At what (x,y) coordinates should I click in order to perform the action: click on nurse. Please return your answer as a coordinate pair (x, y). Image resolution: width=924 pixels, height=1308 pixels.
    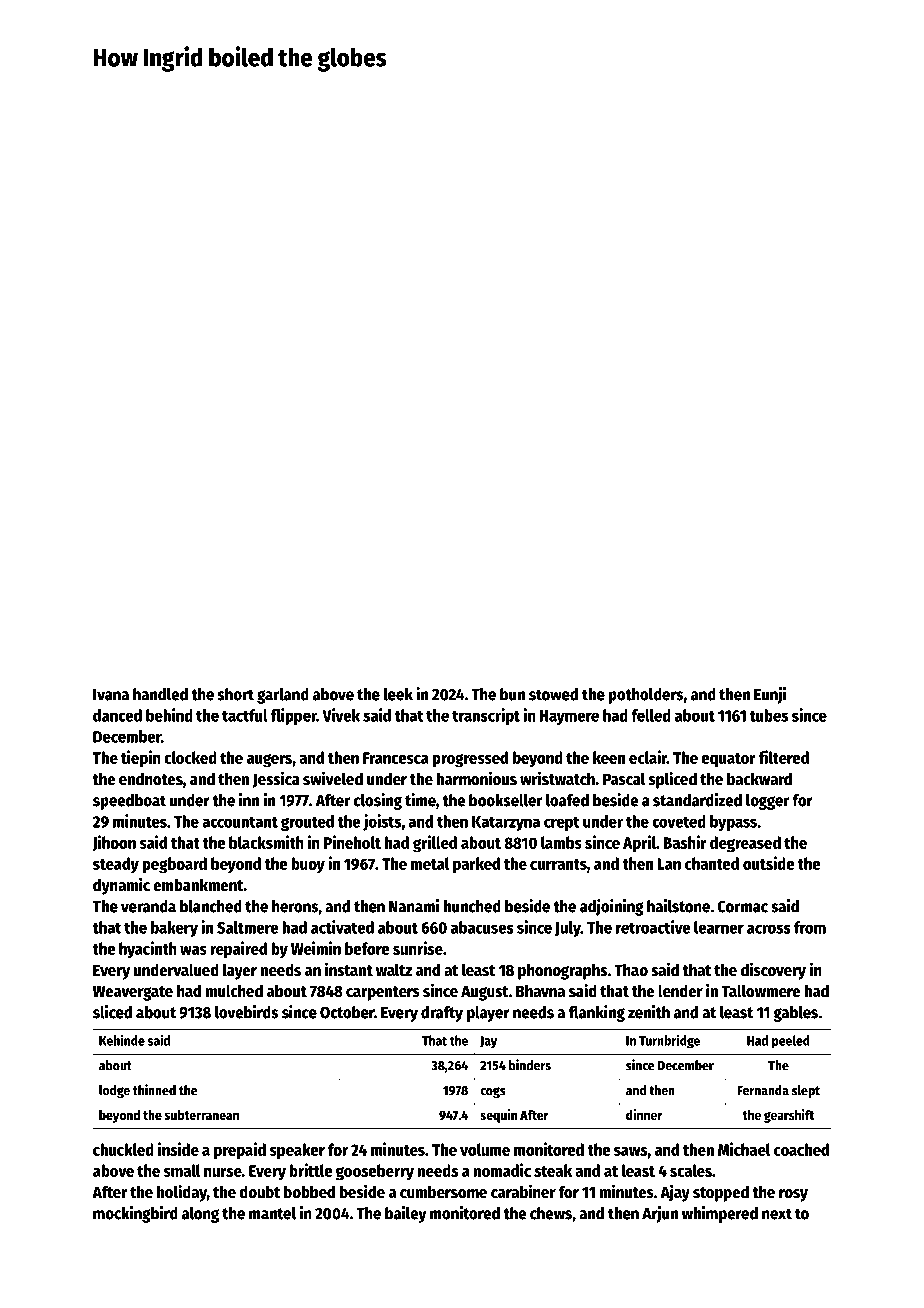
    Looking at the image, I should click on (223, 1172).
